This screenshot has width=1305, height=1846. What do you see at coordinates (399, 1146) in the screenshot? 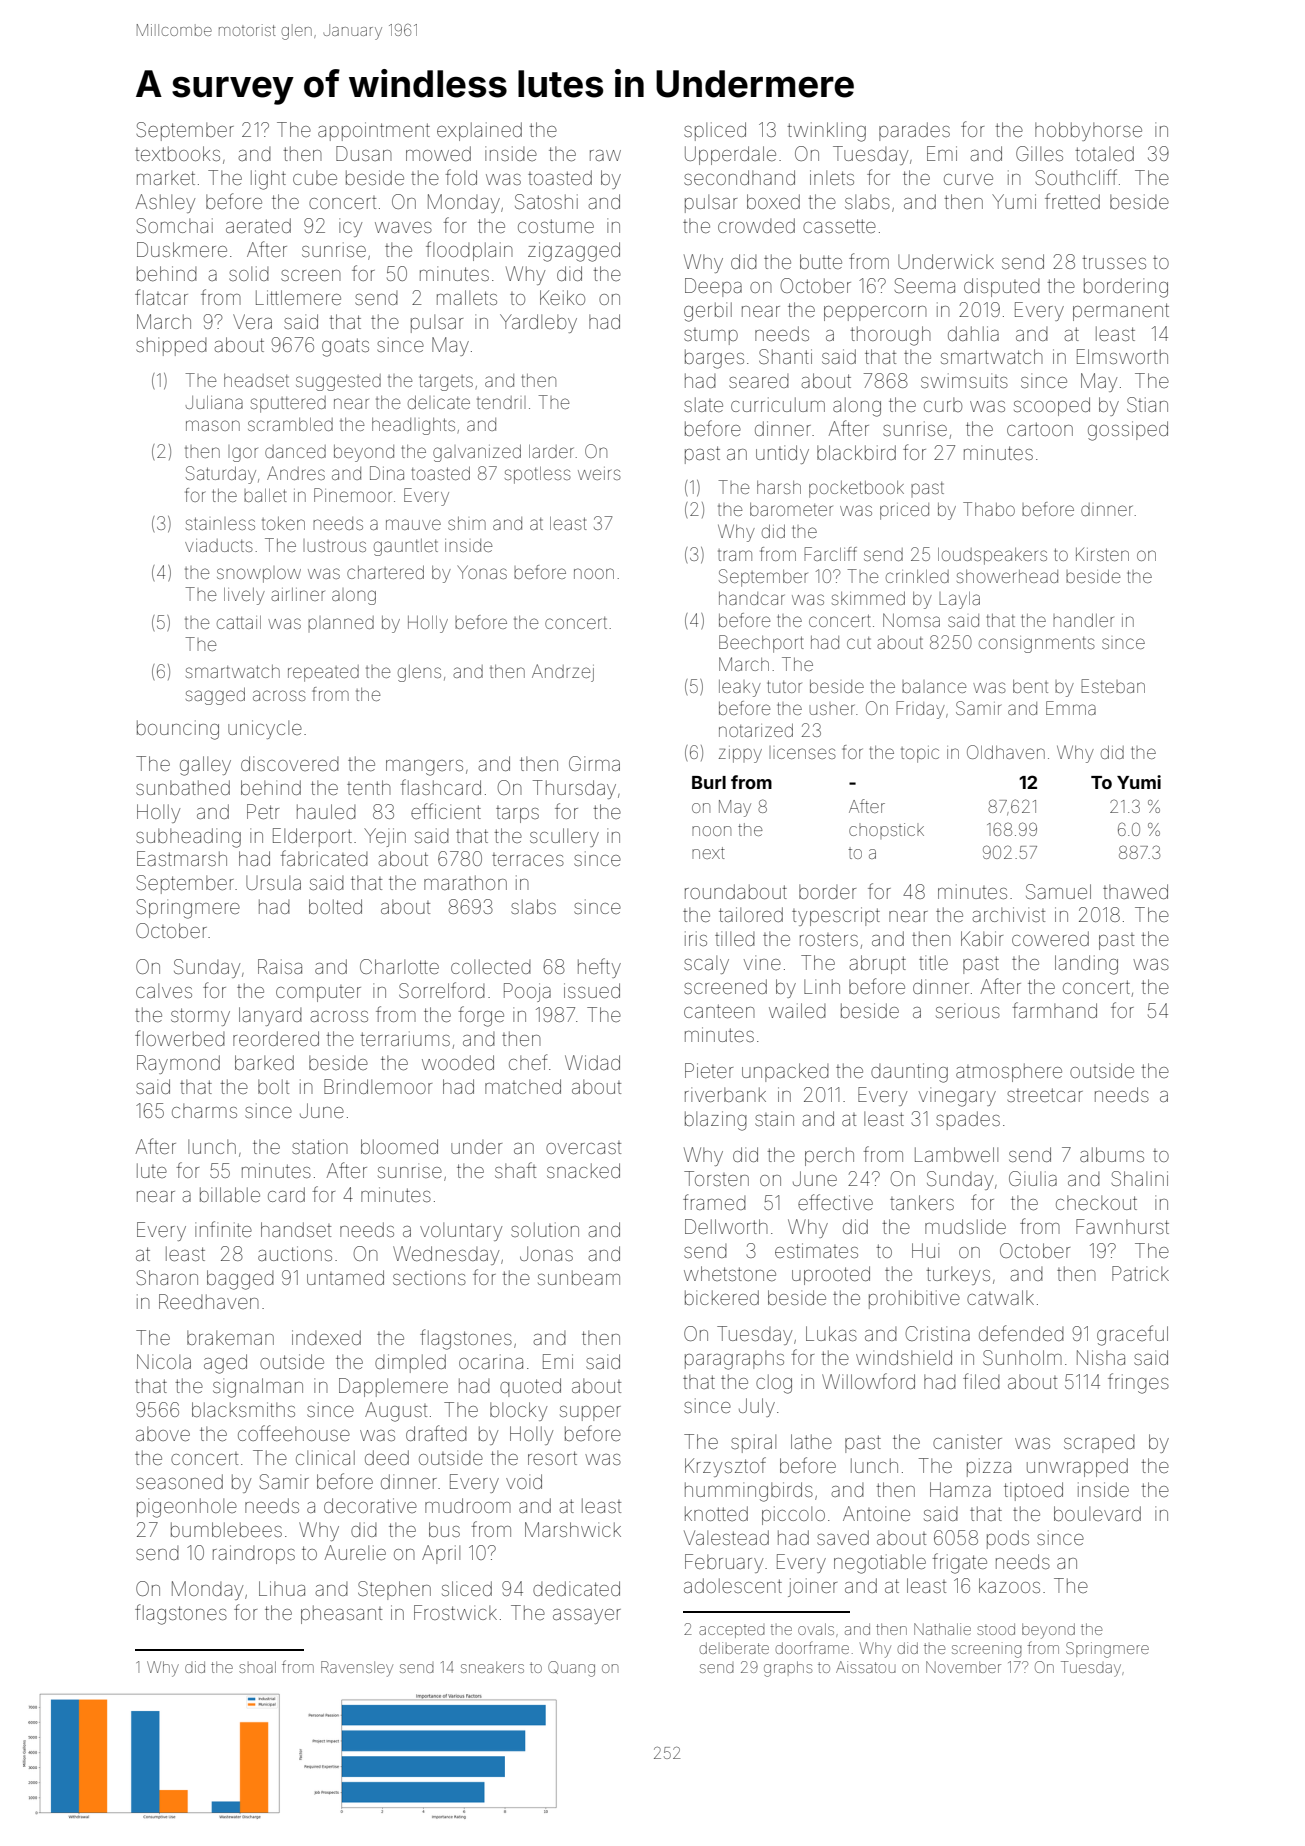
I see `bloomed` at bounding box center [399, 1146].
